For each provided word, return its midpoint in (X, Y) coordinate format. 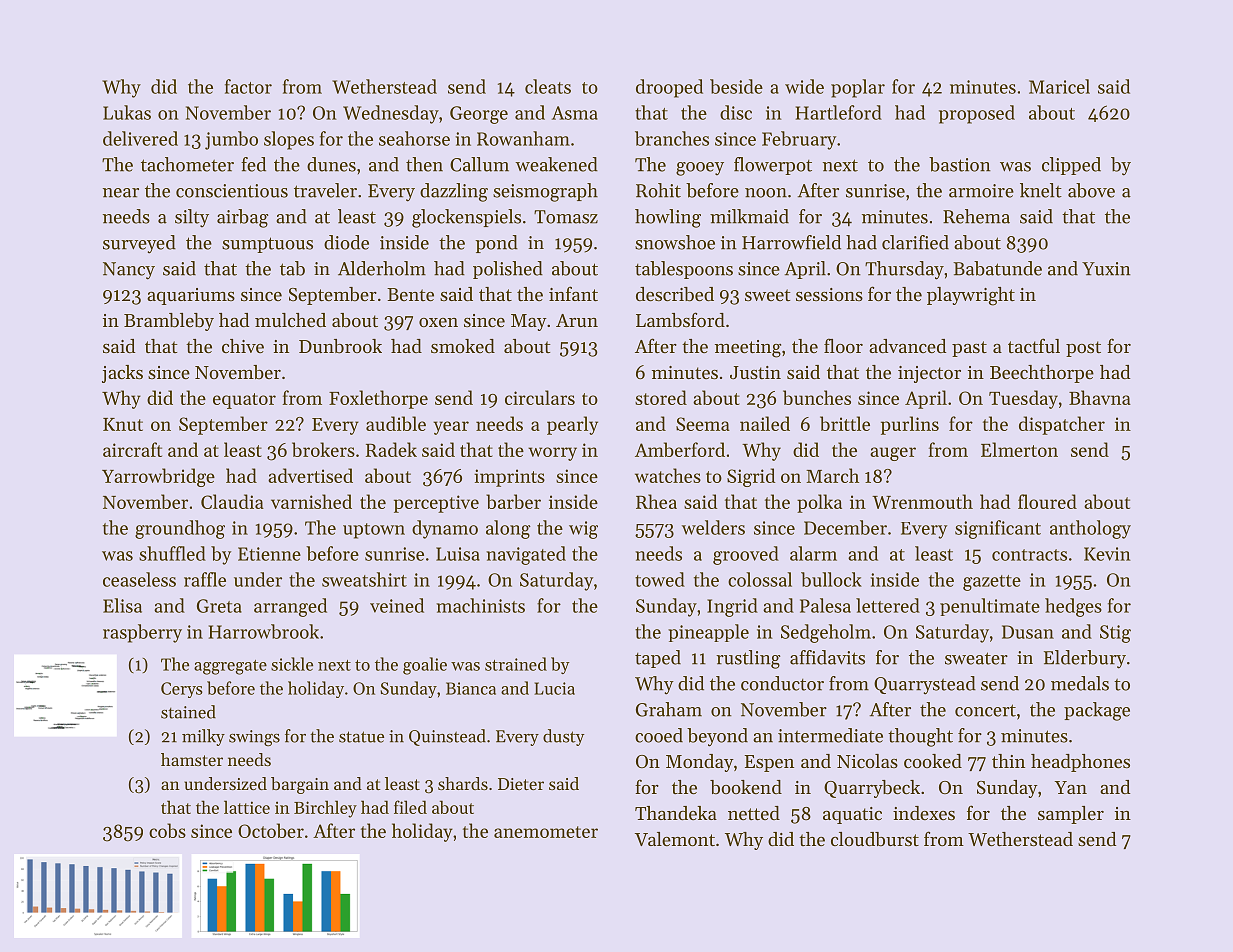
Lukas (127, 112)
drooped (669, 88)
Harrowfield (791, 242)
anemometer (546, 832)
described (675, 294)
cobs (167, 830)
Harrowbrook (264, 631)
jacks (122, 374)
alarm (813, 553)
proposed (977, 114)
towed (660, 579)
